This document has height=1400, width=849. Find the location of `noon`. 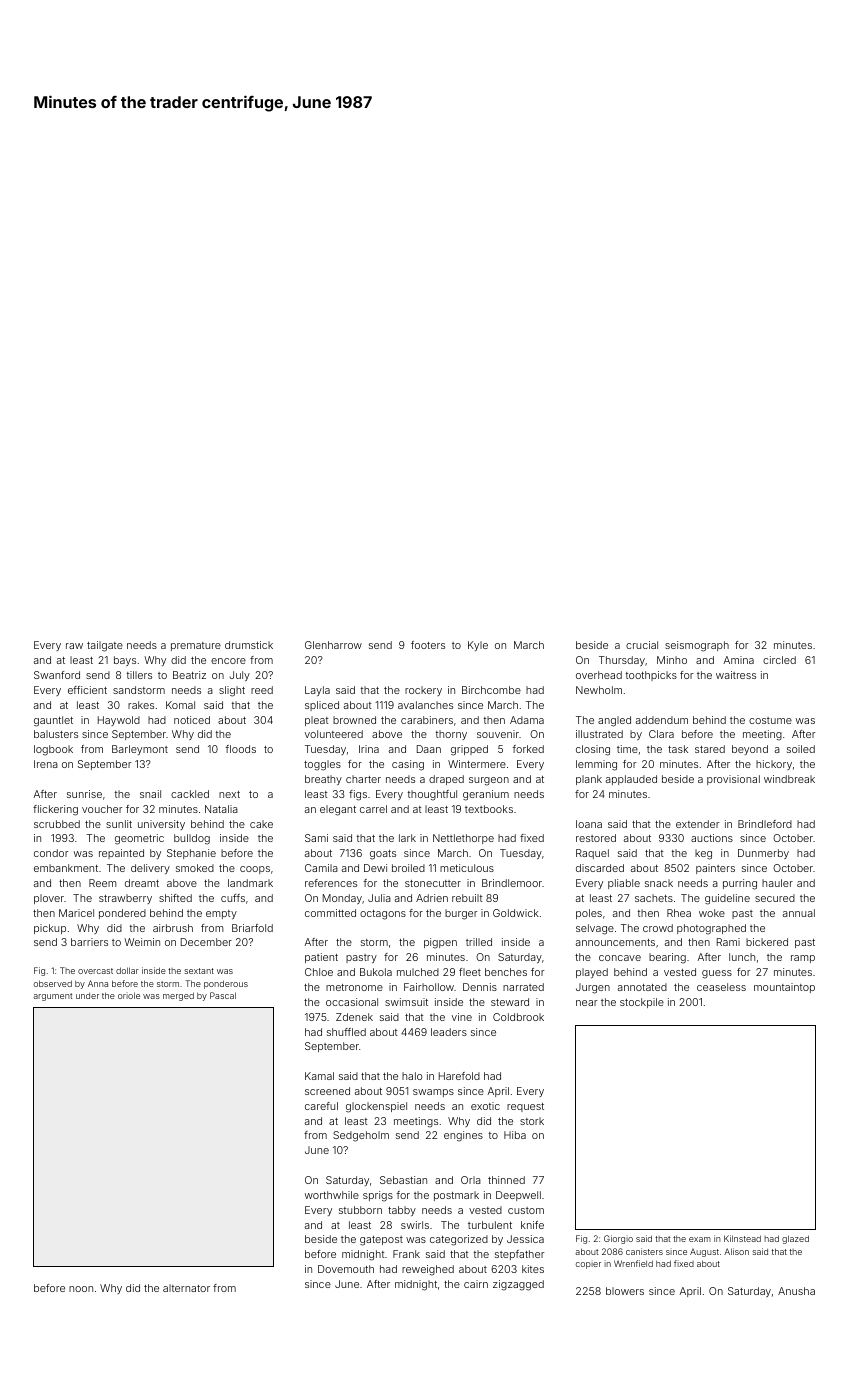

noon is located at coordinates (81, 1289).
